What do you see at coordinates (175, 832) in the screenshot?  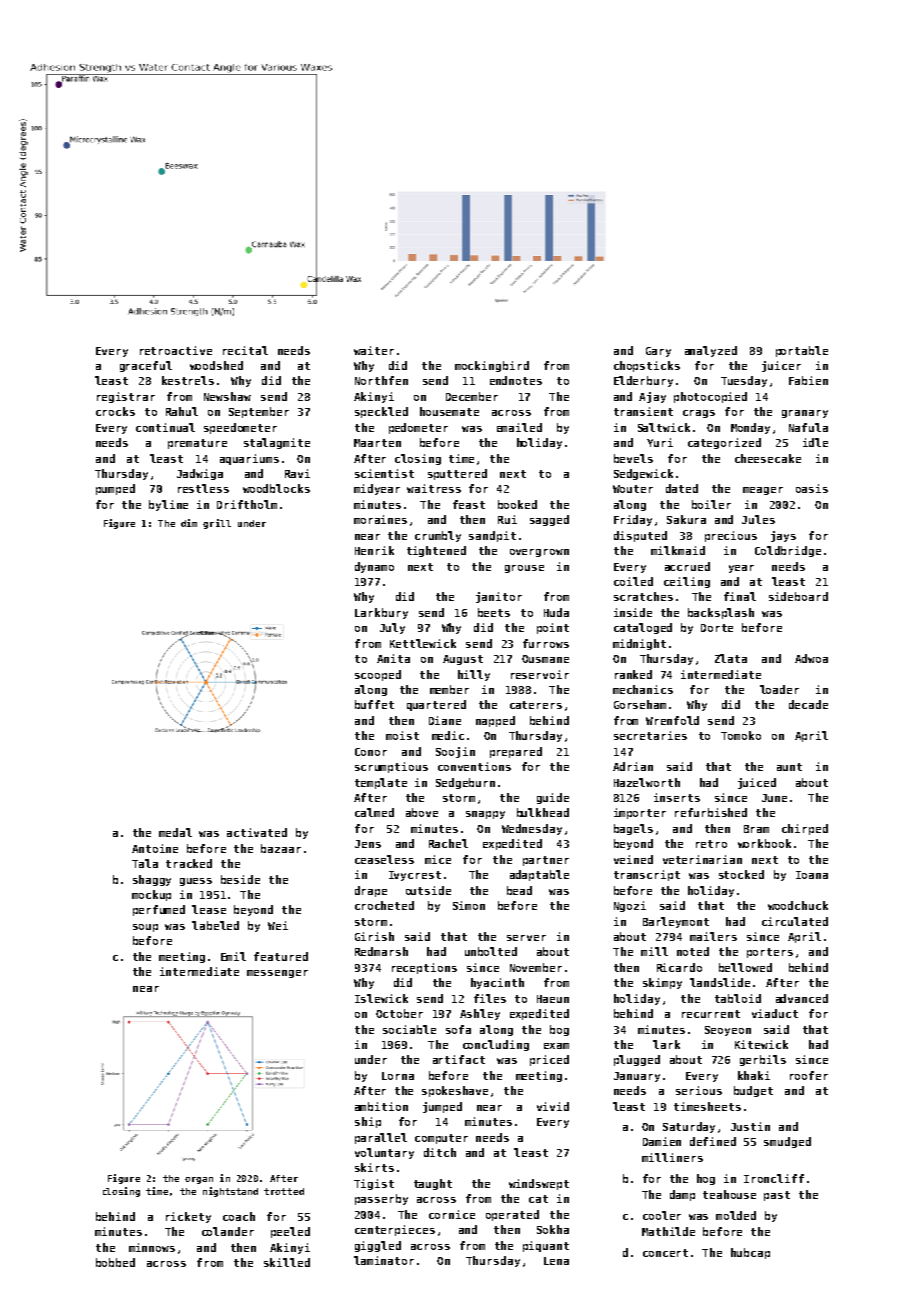 I see `medal` at bounding box center [175, 832].
